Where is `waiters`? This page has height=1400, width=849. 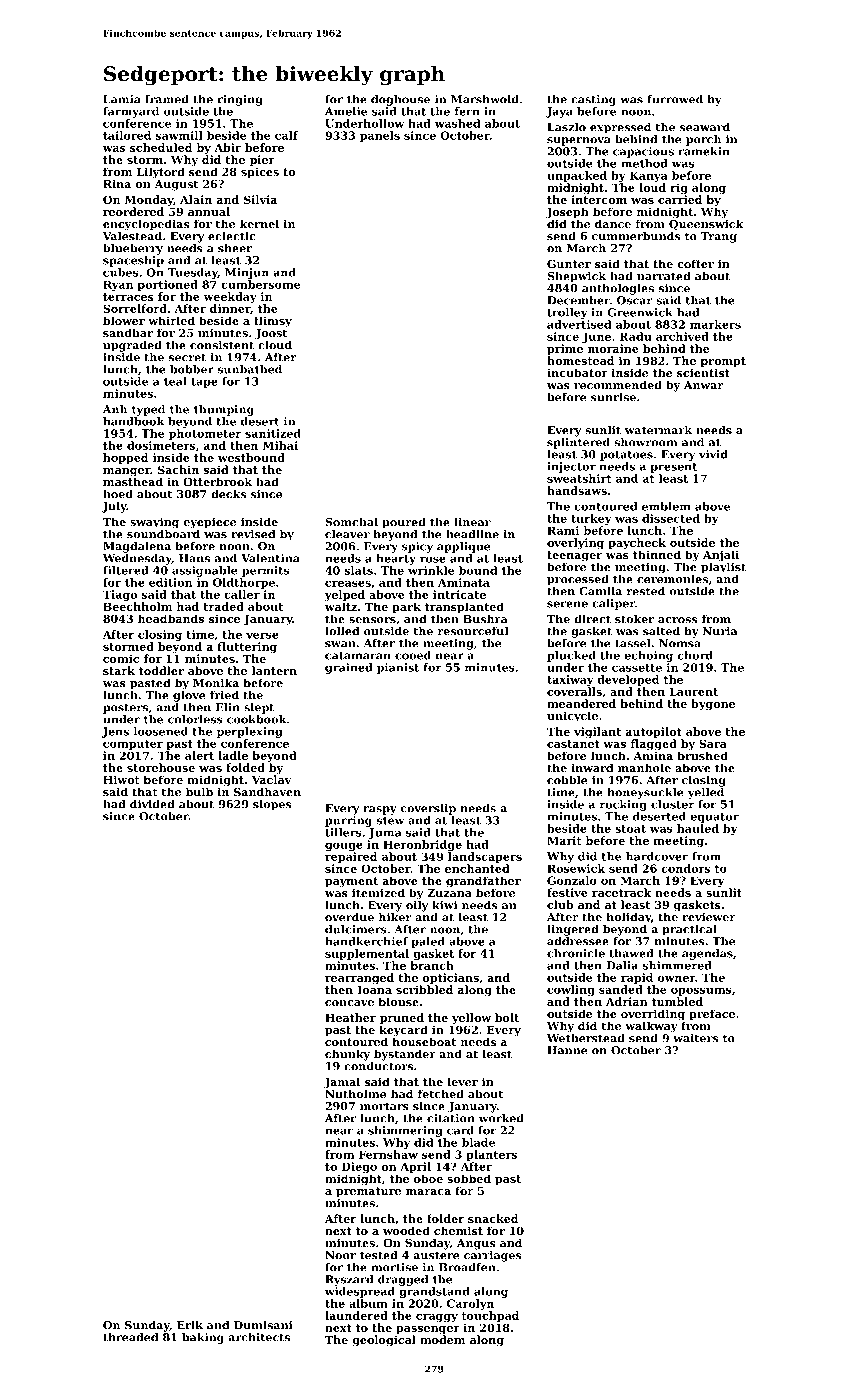 waiters is located at coordinates (695, 1038).
